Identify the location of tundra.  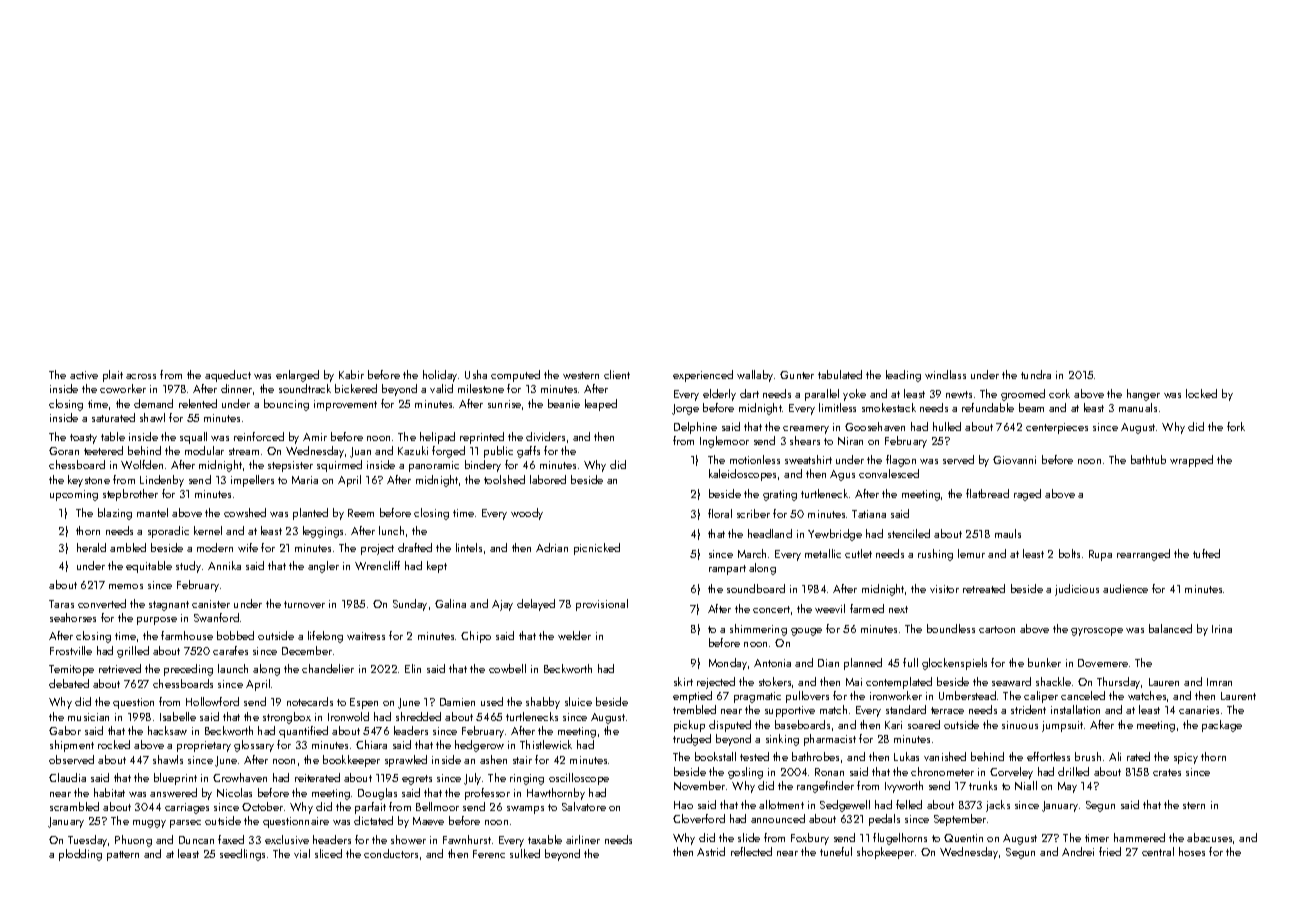
(1036, 374).
